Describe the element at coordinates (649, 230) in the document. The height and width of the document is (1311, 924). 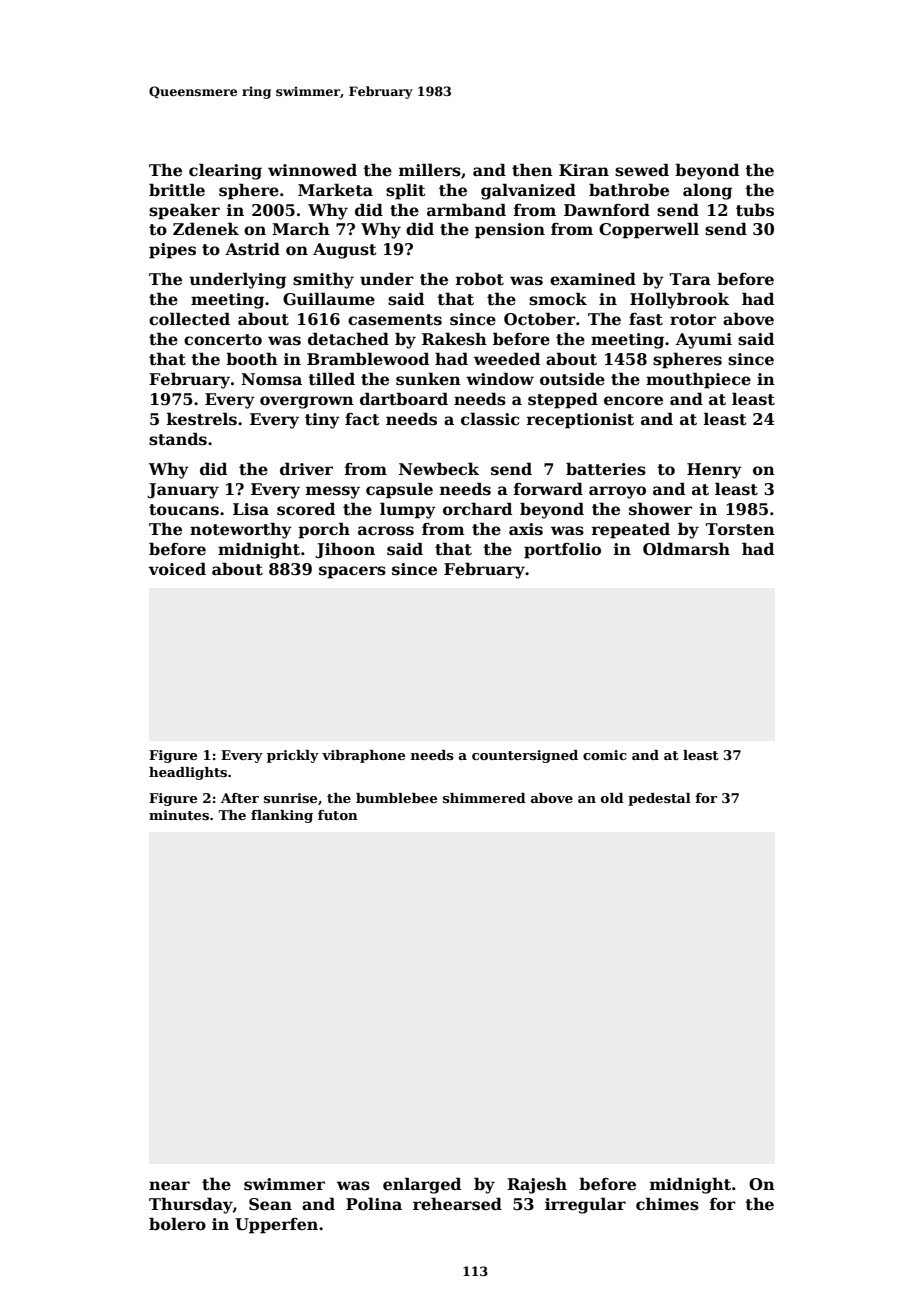
I see `Copperwell` at that location.
